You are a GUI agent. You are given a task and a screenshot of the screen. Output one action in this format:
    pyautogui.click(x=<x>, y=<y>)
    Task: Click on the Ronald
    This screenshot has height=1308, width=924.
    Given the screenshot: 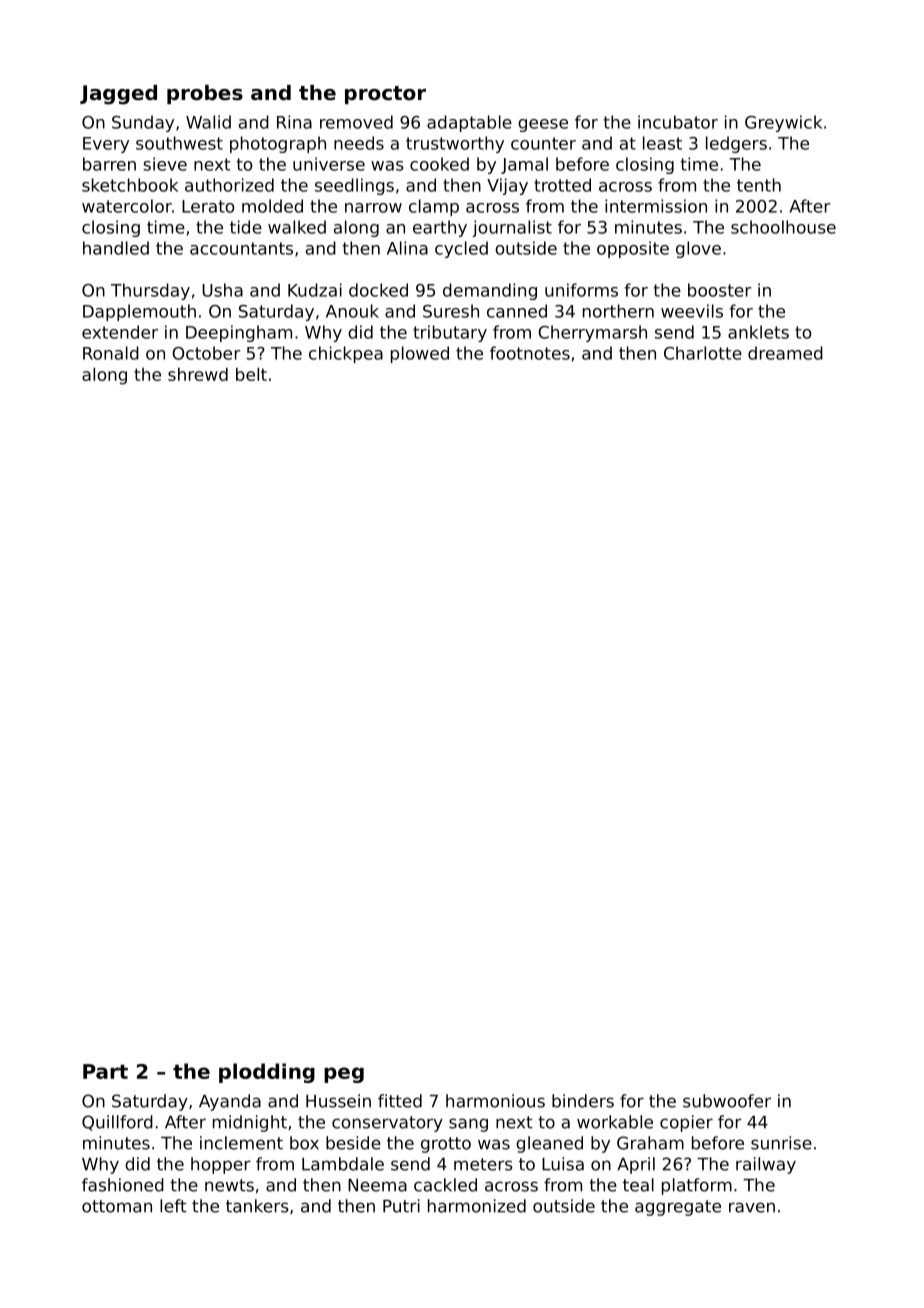 What is the action you would take?
    pyautogui.click(x=111, y=353)
